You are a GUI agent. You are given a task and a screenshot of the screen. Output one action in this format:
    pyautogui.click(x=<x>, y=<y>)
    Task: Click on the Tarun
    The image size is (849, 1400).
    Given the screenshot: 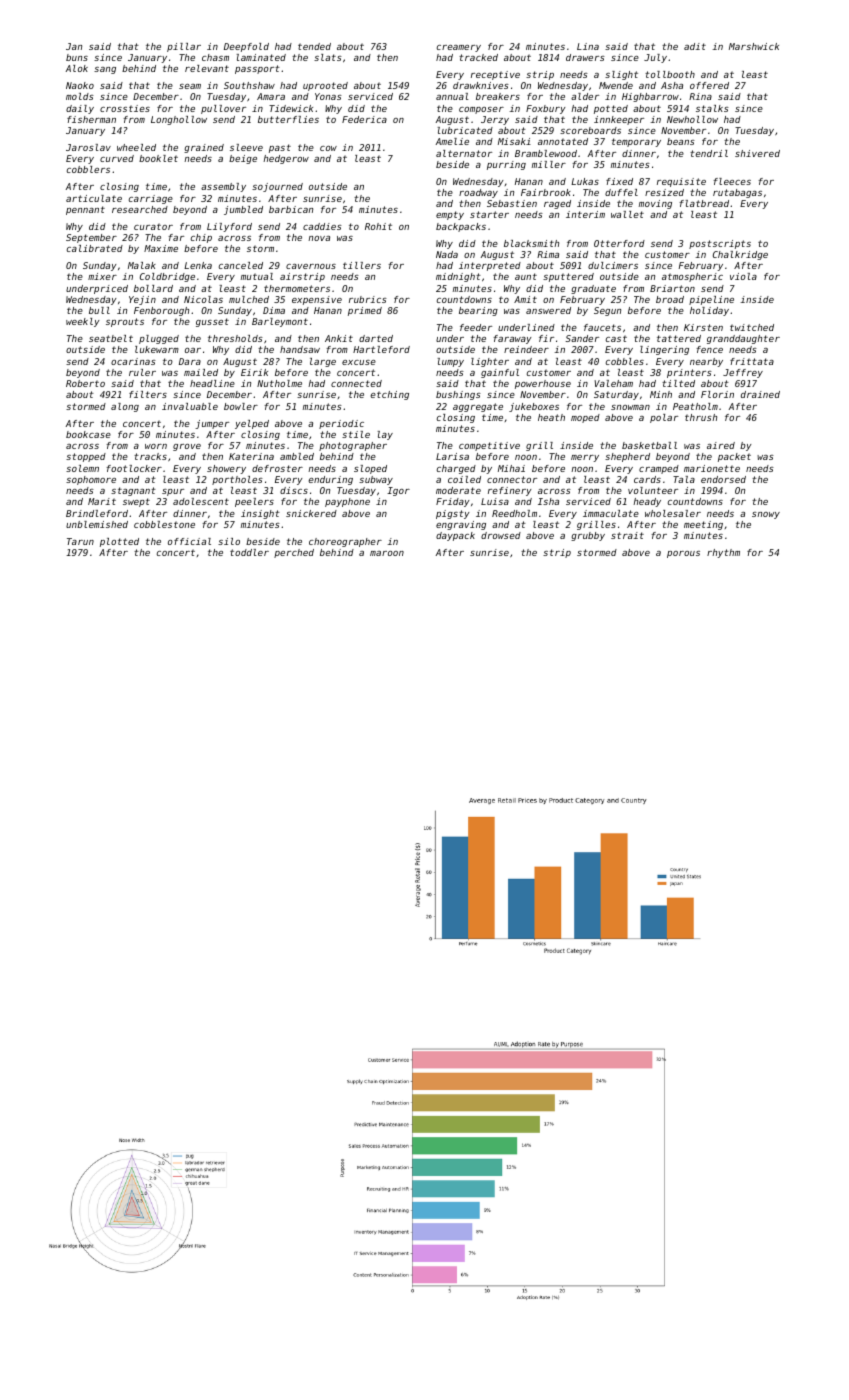 What is the action you would take?
    pyautogui.click(x=80, y=541)
